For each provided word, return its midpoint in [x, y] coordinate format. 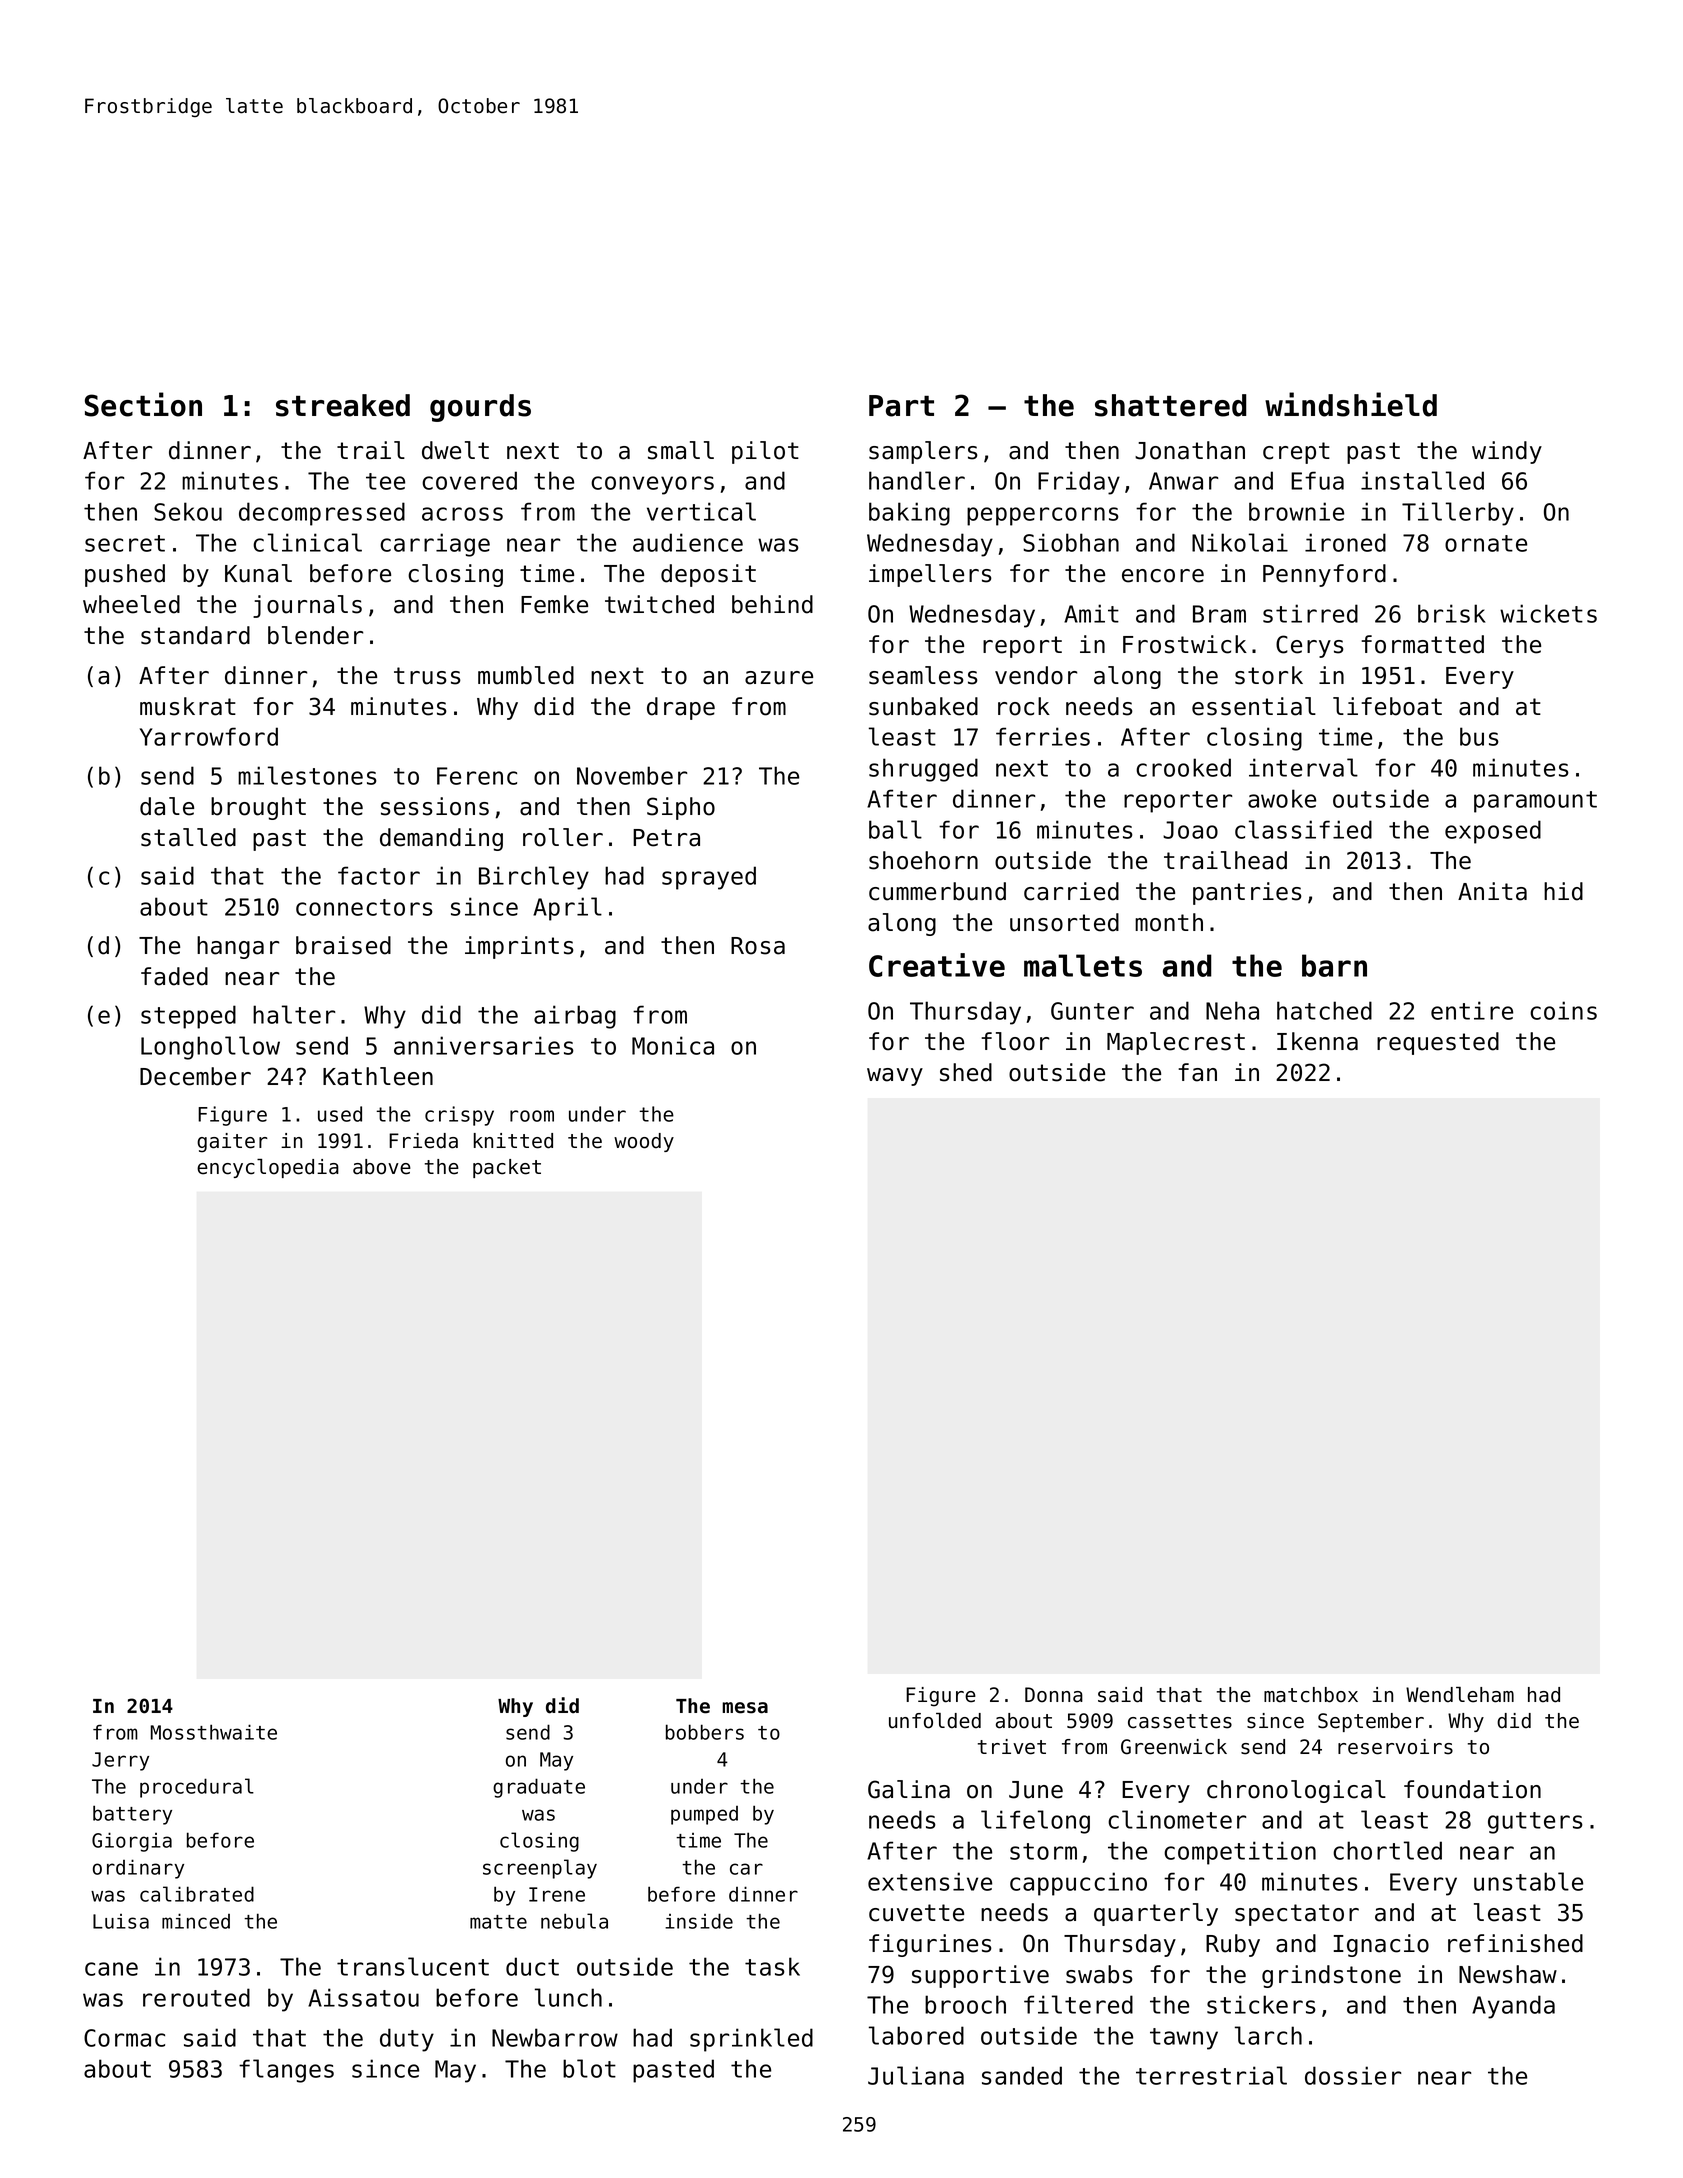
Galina [909, 1789]
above [382, 1167]
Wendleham [1460, 1695]
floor [1015, 1041]
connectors [364, 907]
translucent [413, 1966]
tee [385, 481]
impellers [930, 575]
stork [1269, 675]
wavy [895, 1077]
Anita [1492, 891]
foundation [1472, 1789]
